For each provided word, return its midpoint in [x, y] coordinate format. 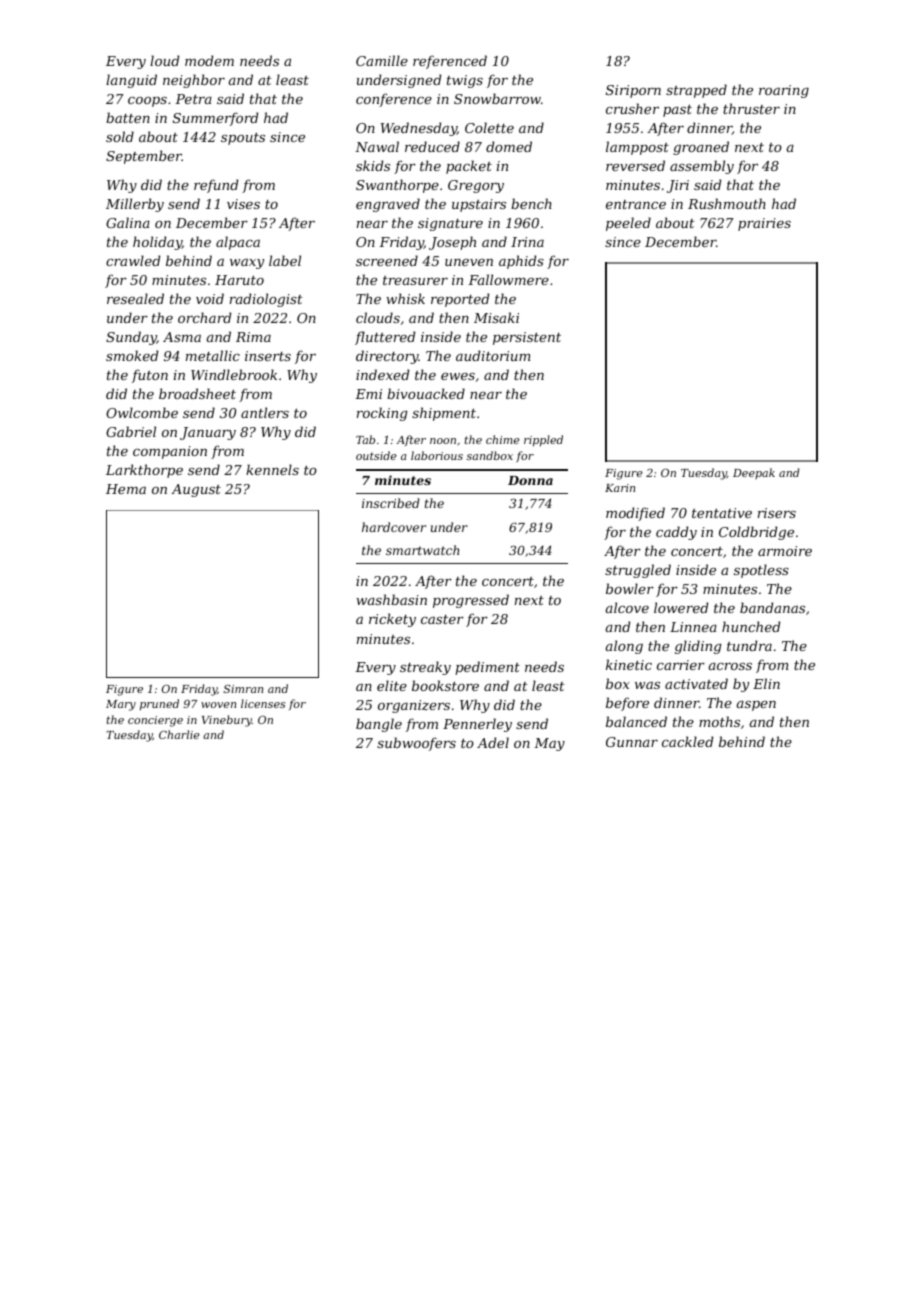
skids [373, 165]
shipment [444, 414]
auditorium [493, 355]
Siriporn [633, 91]
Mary [121, 705]
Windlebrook [234, 374]
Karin [620, 488]
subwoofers [416, 744]
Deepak [754, 473]
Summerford [215, 119]
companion [170, 452]
